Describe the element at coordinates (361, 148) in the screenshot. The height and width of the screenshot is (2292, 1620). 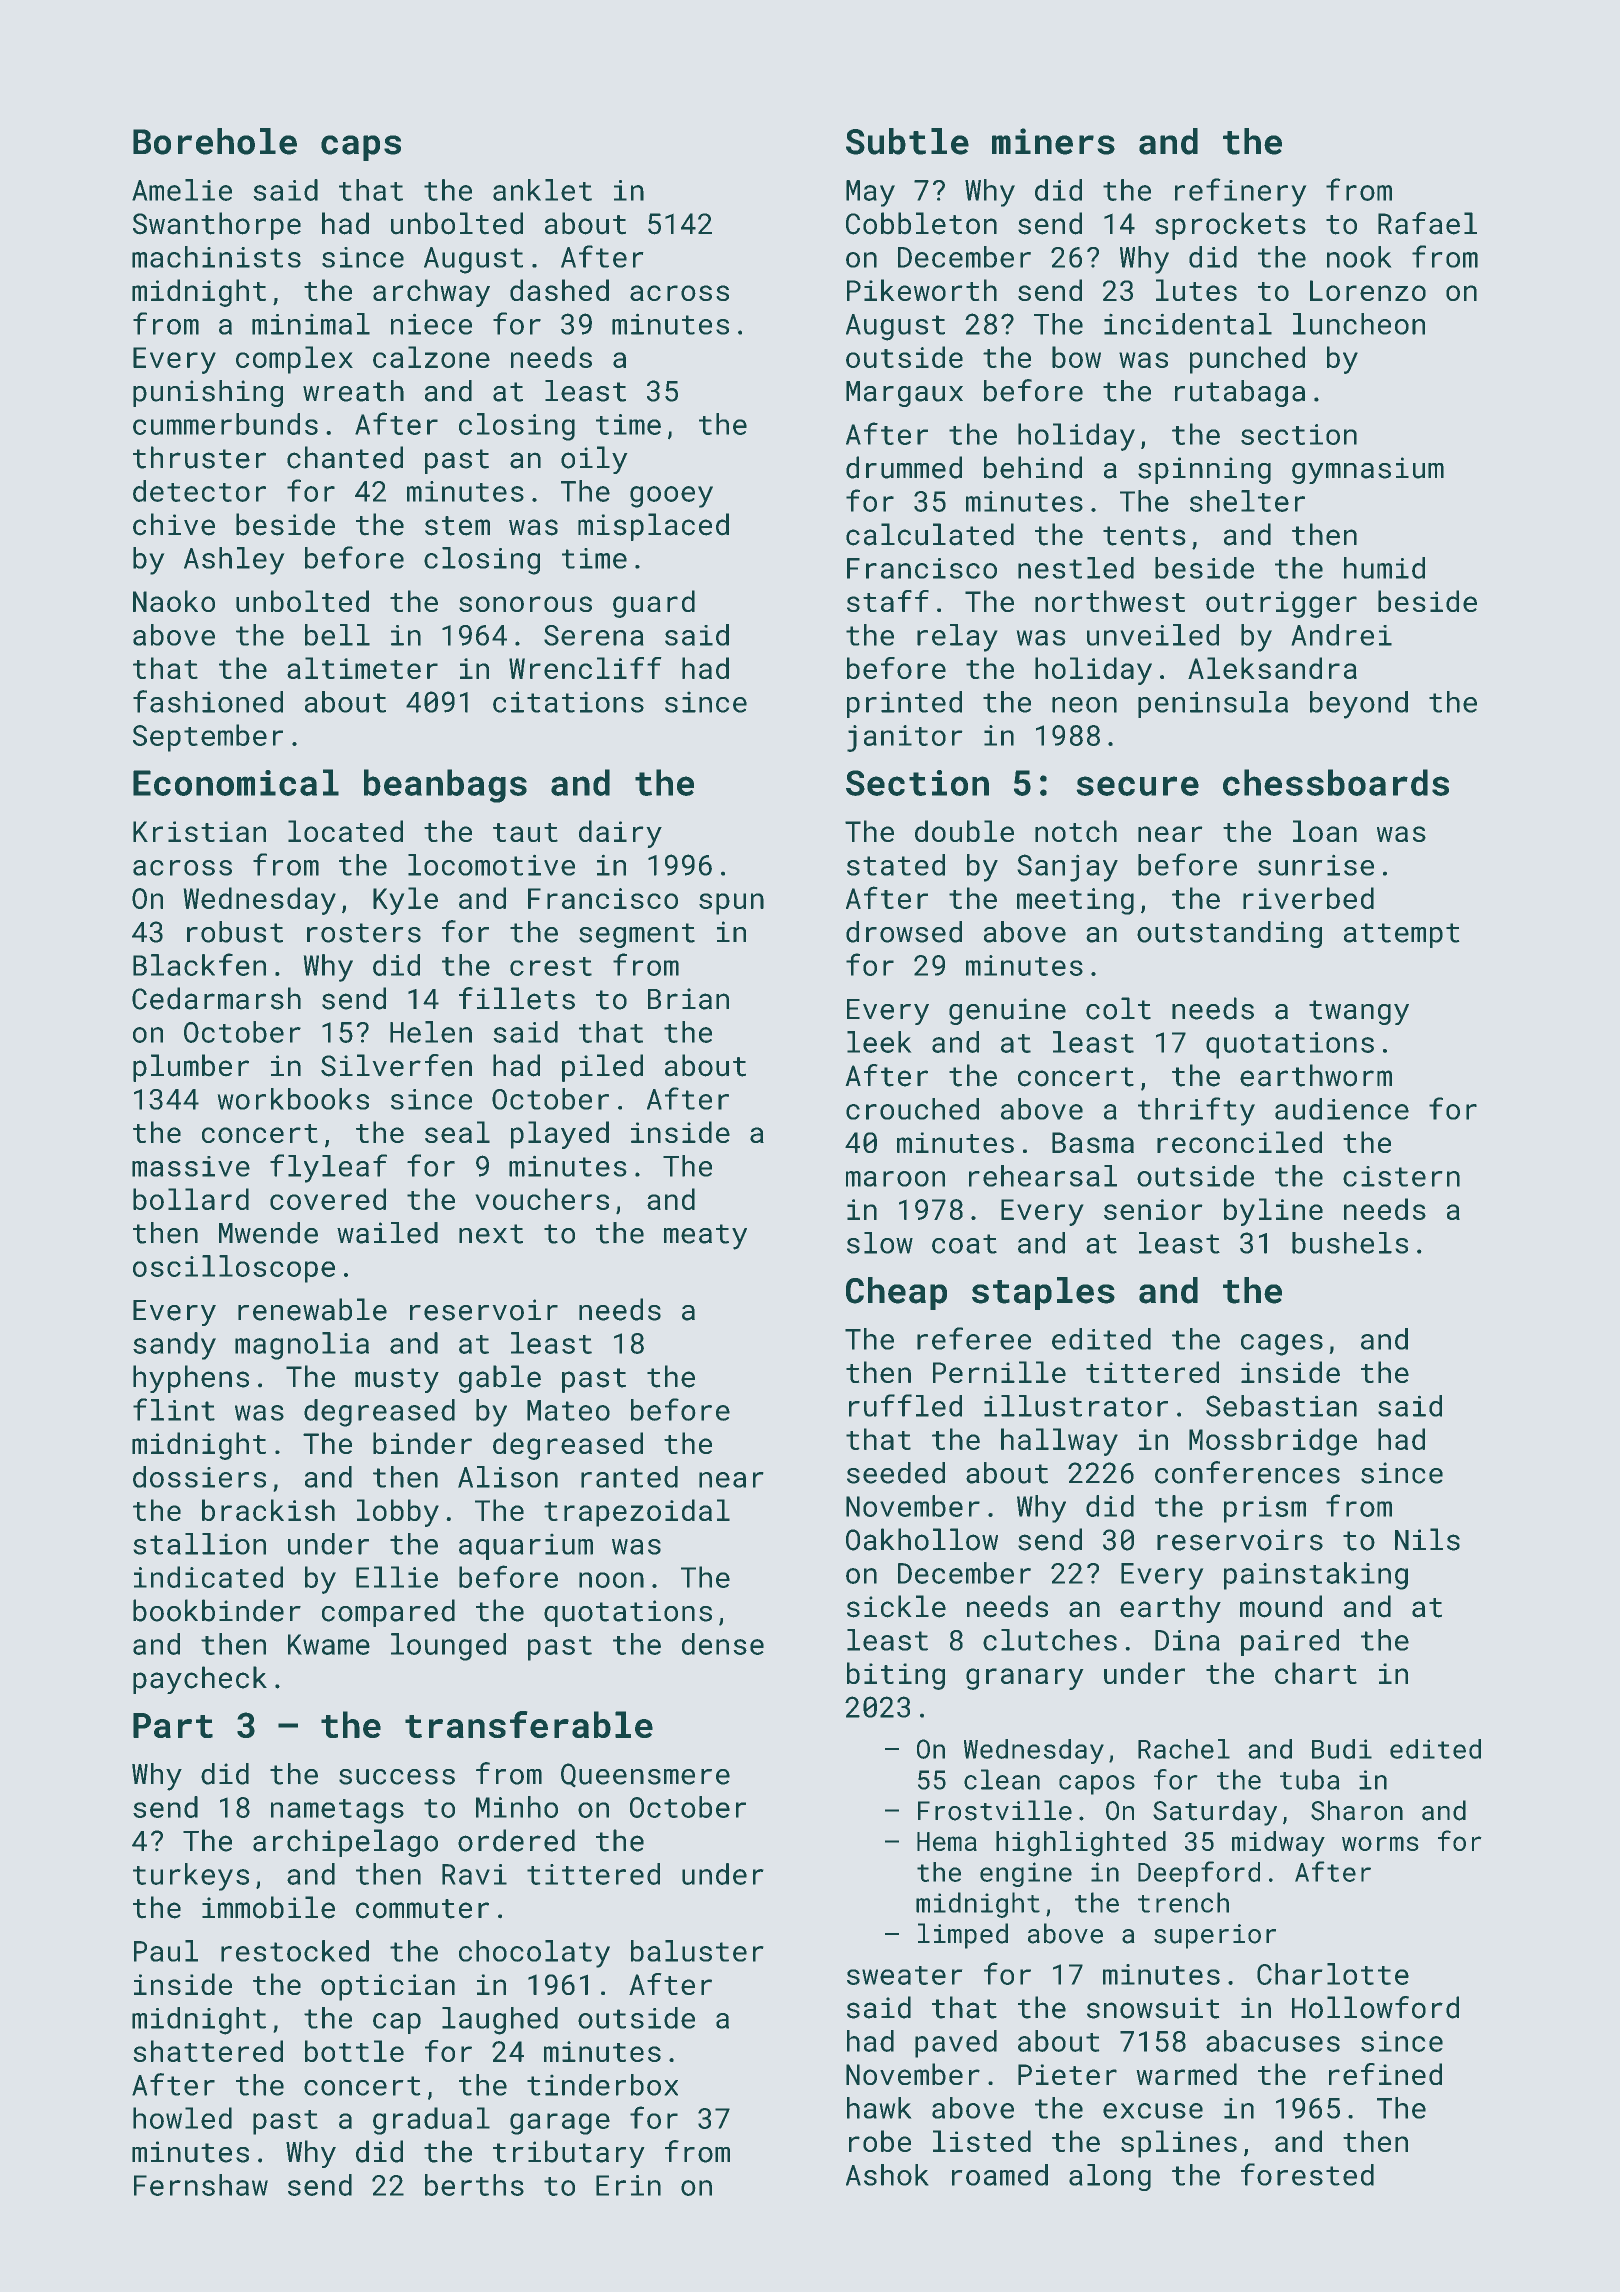
I see `caps` at that location.
